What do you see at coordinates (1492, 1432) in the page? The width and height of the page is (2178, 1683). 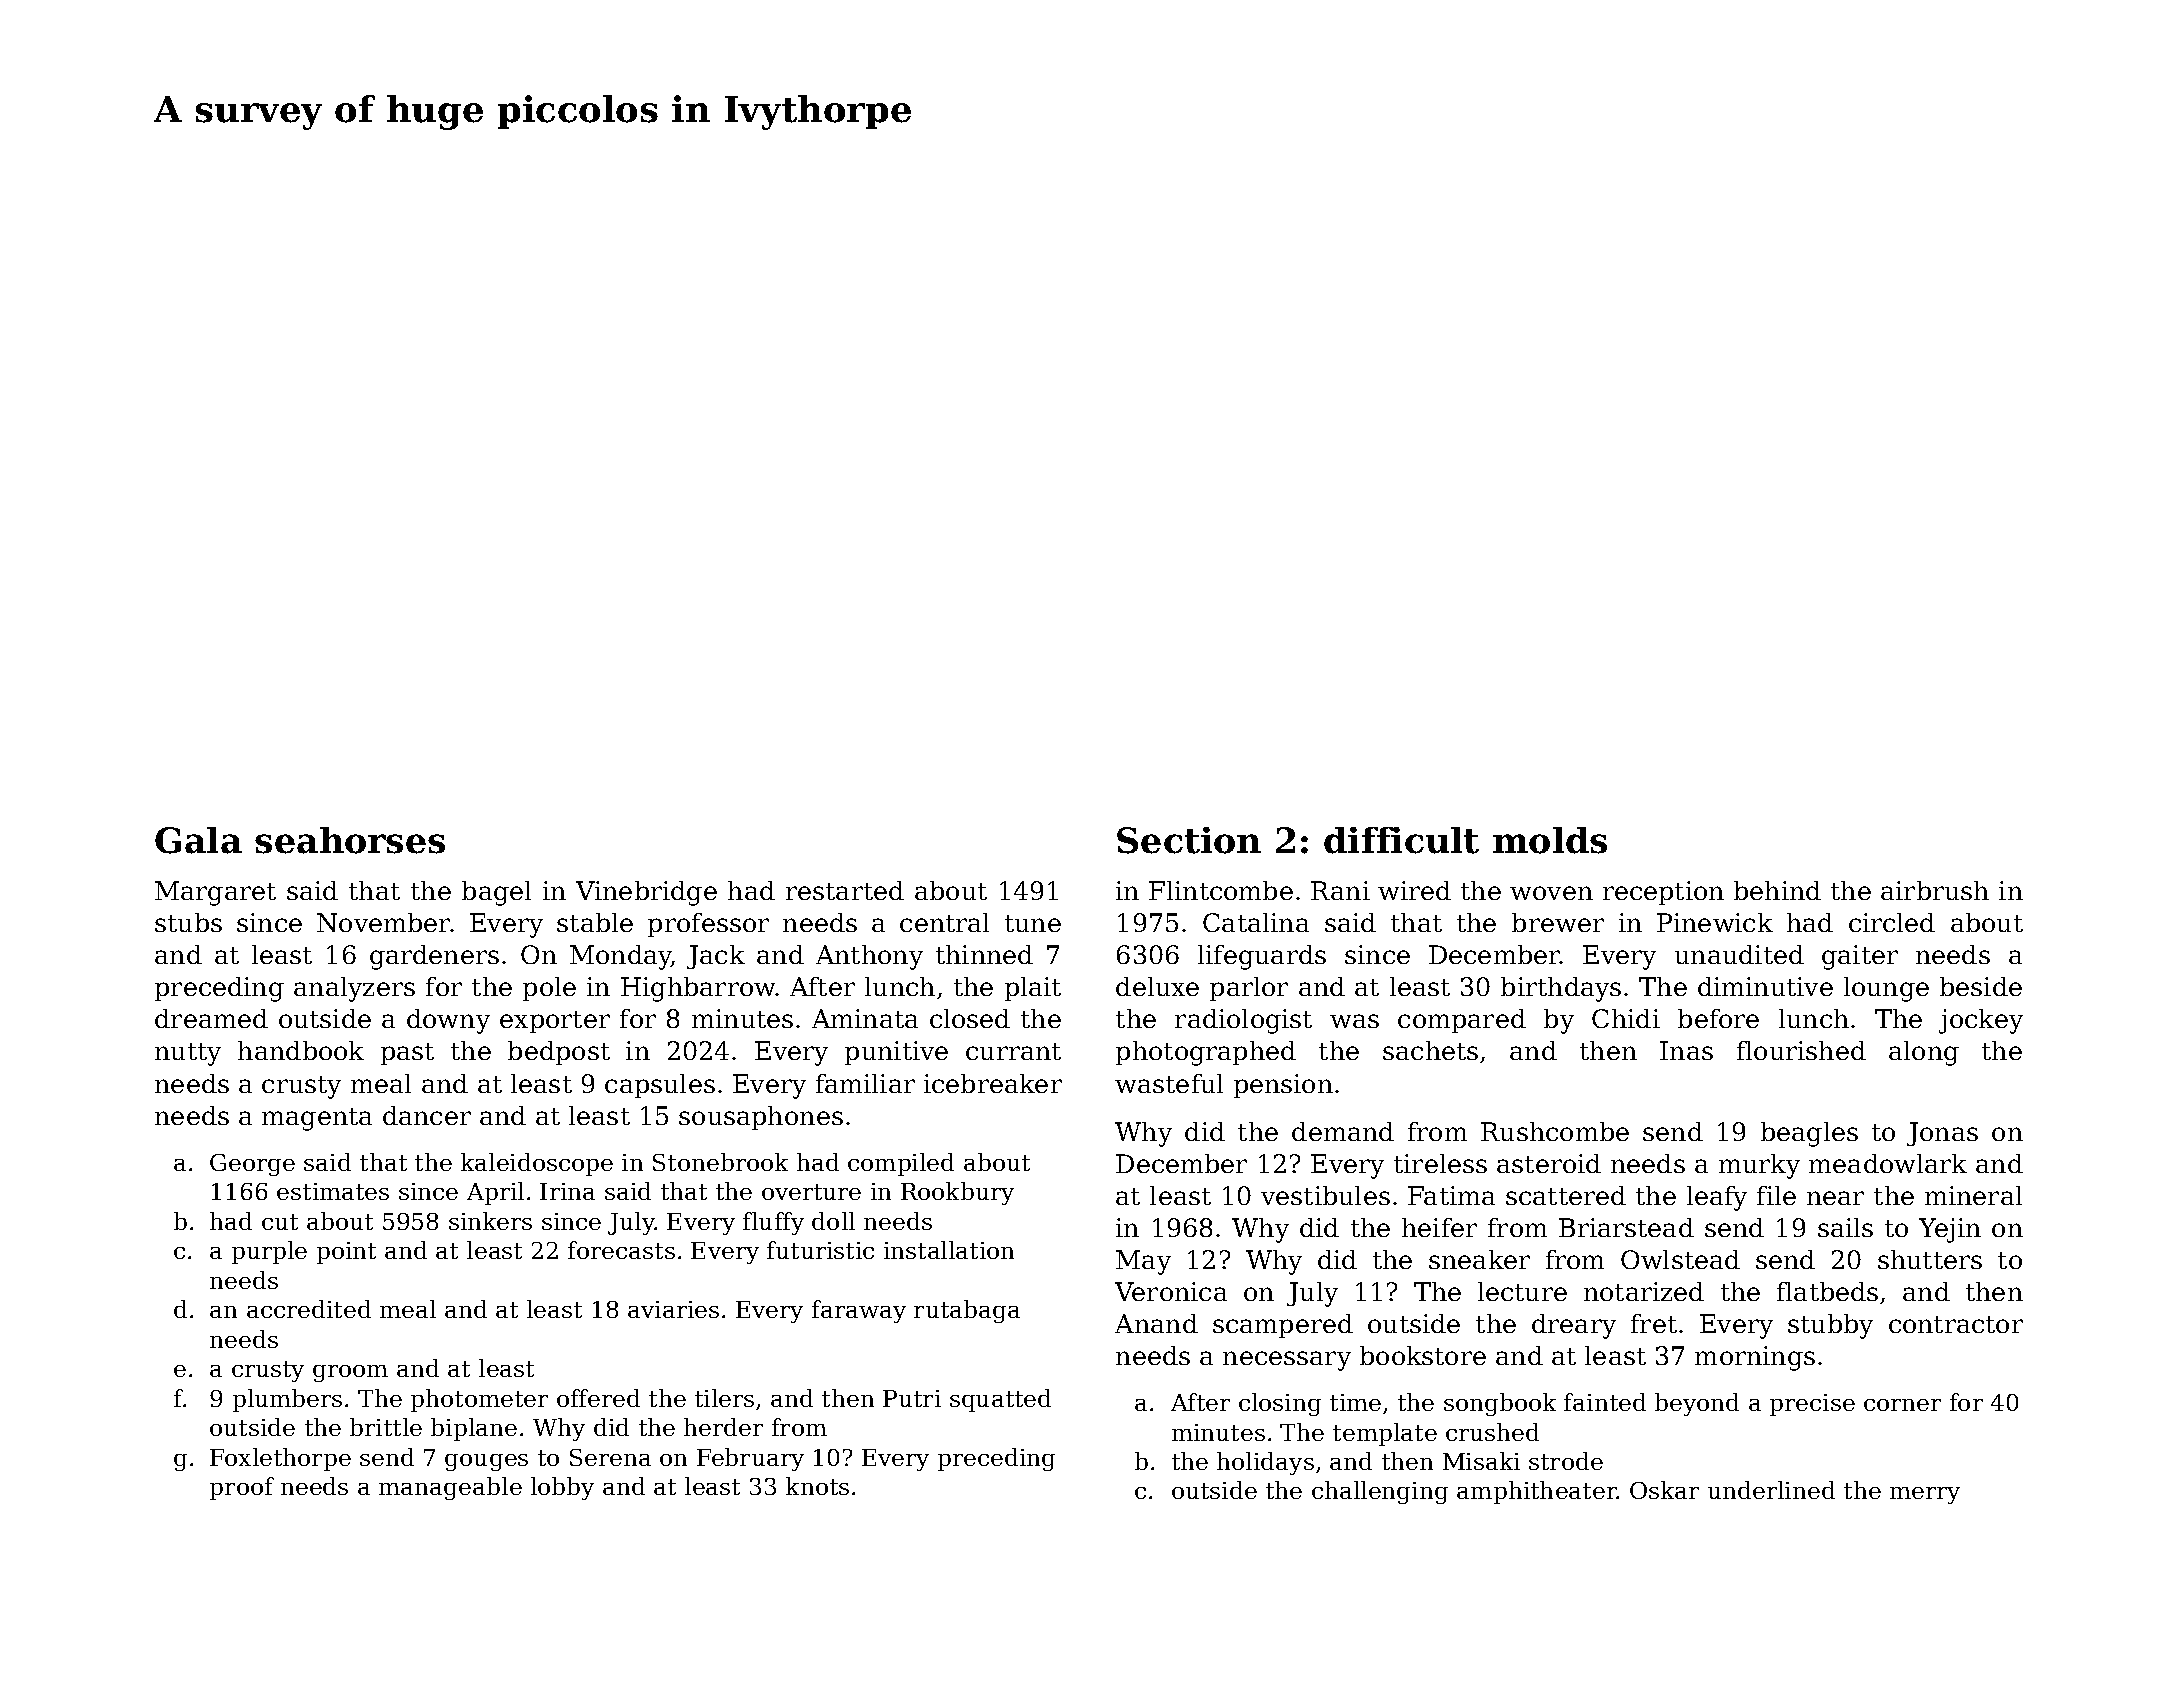 I see `crushed` at bounding box center [1492, 1432].
